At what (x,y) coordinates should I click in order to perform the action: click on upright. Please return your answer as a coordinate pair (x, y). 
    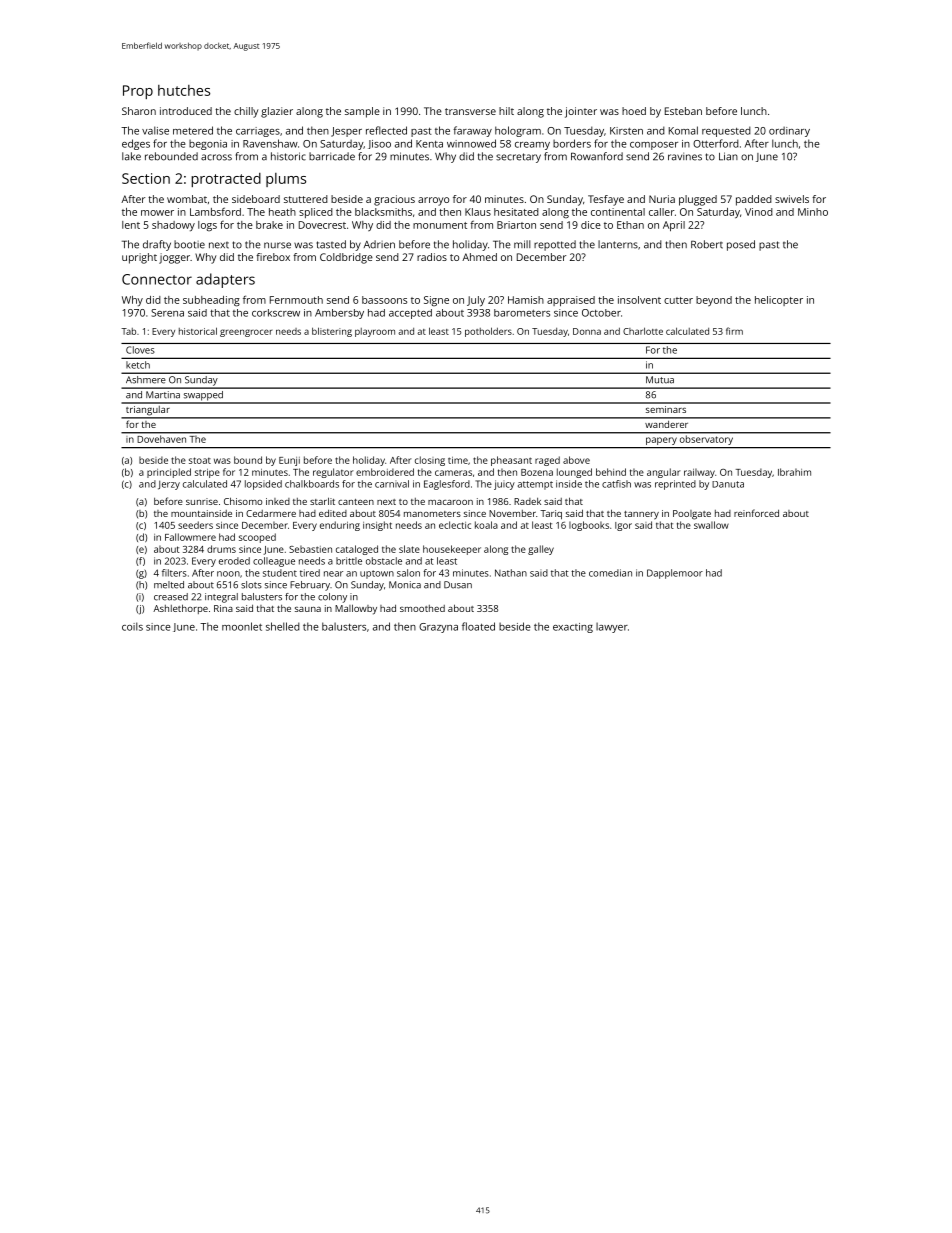
    Looking at the image, I should click on (139, 258).
